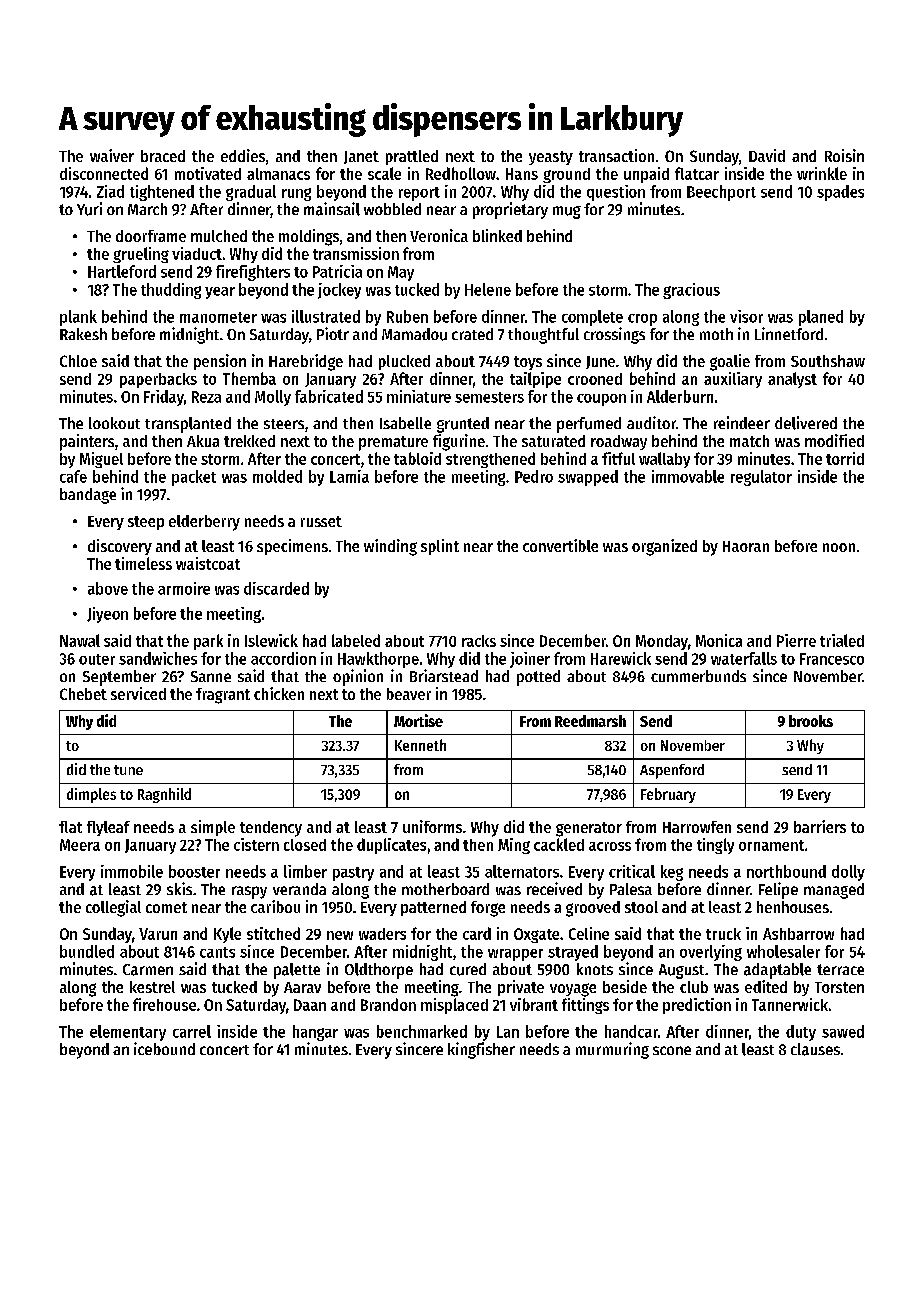 The width and height of the image is (924, 1308). Describe the element at coordinates (746, 546) in the image. I see `Haoran` at that location.
